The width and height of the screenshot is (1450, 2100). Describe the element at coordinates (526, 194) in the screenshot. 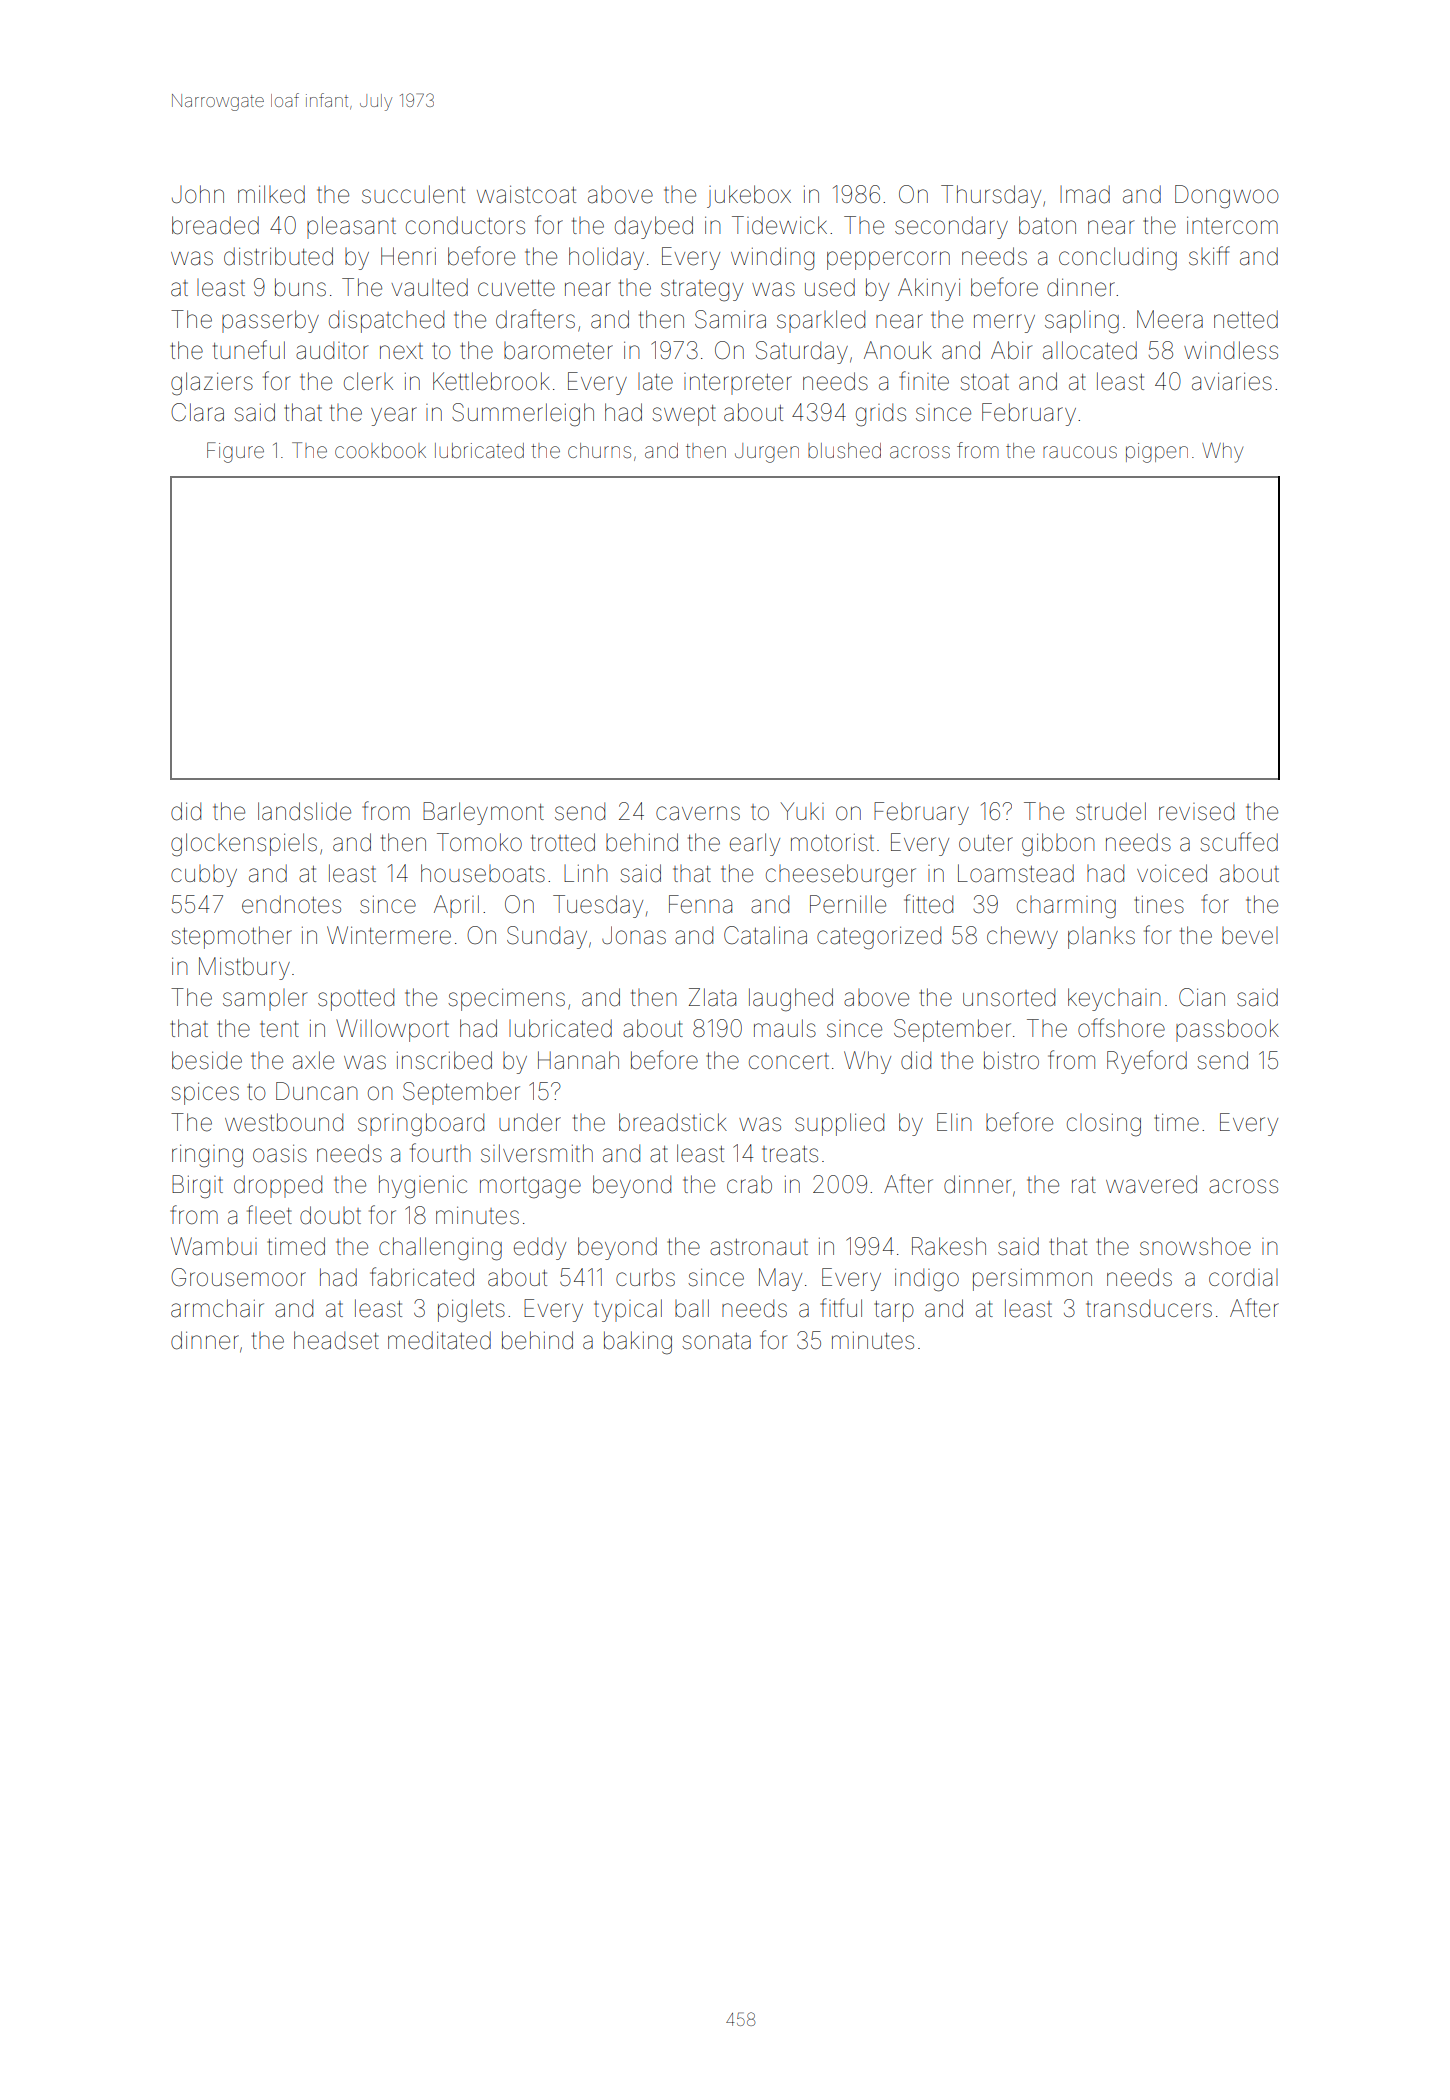

I see `waistcoat` at that location.
